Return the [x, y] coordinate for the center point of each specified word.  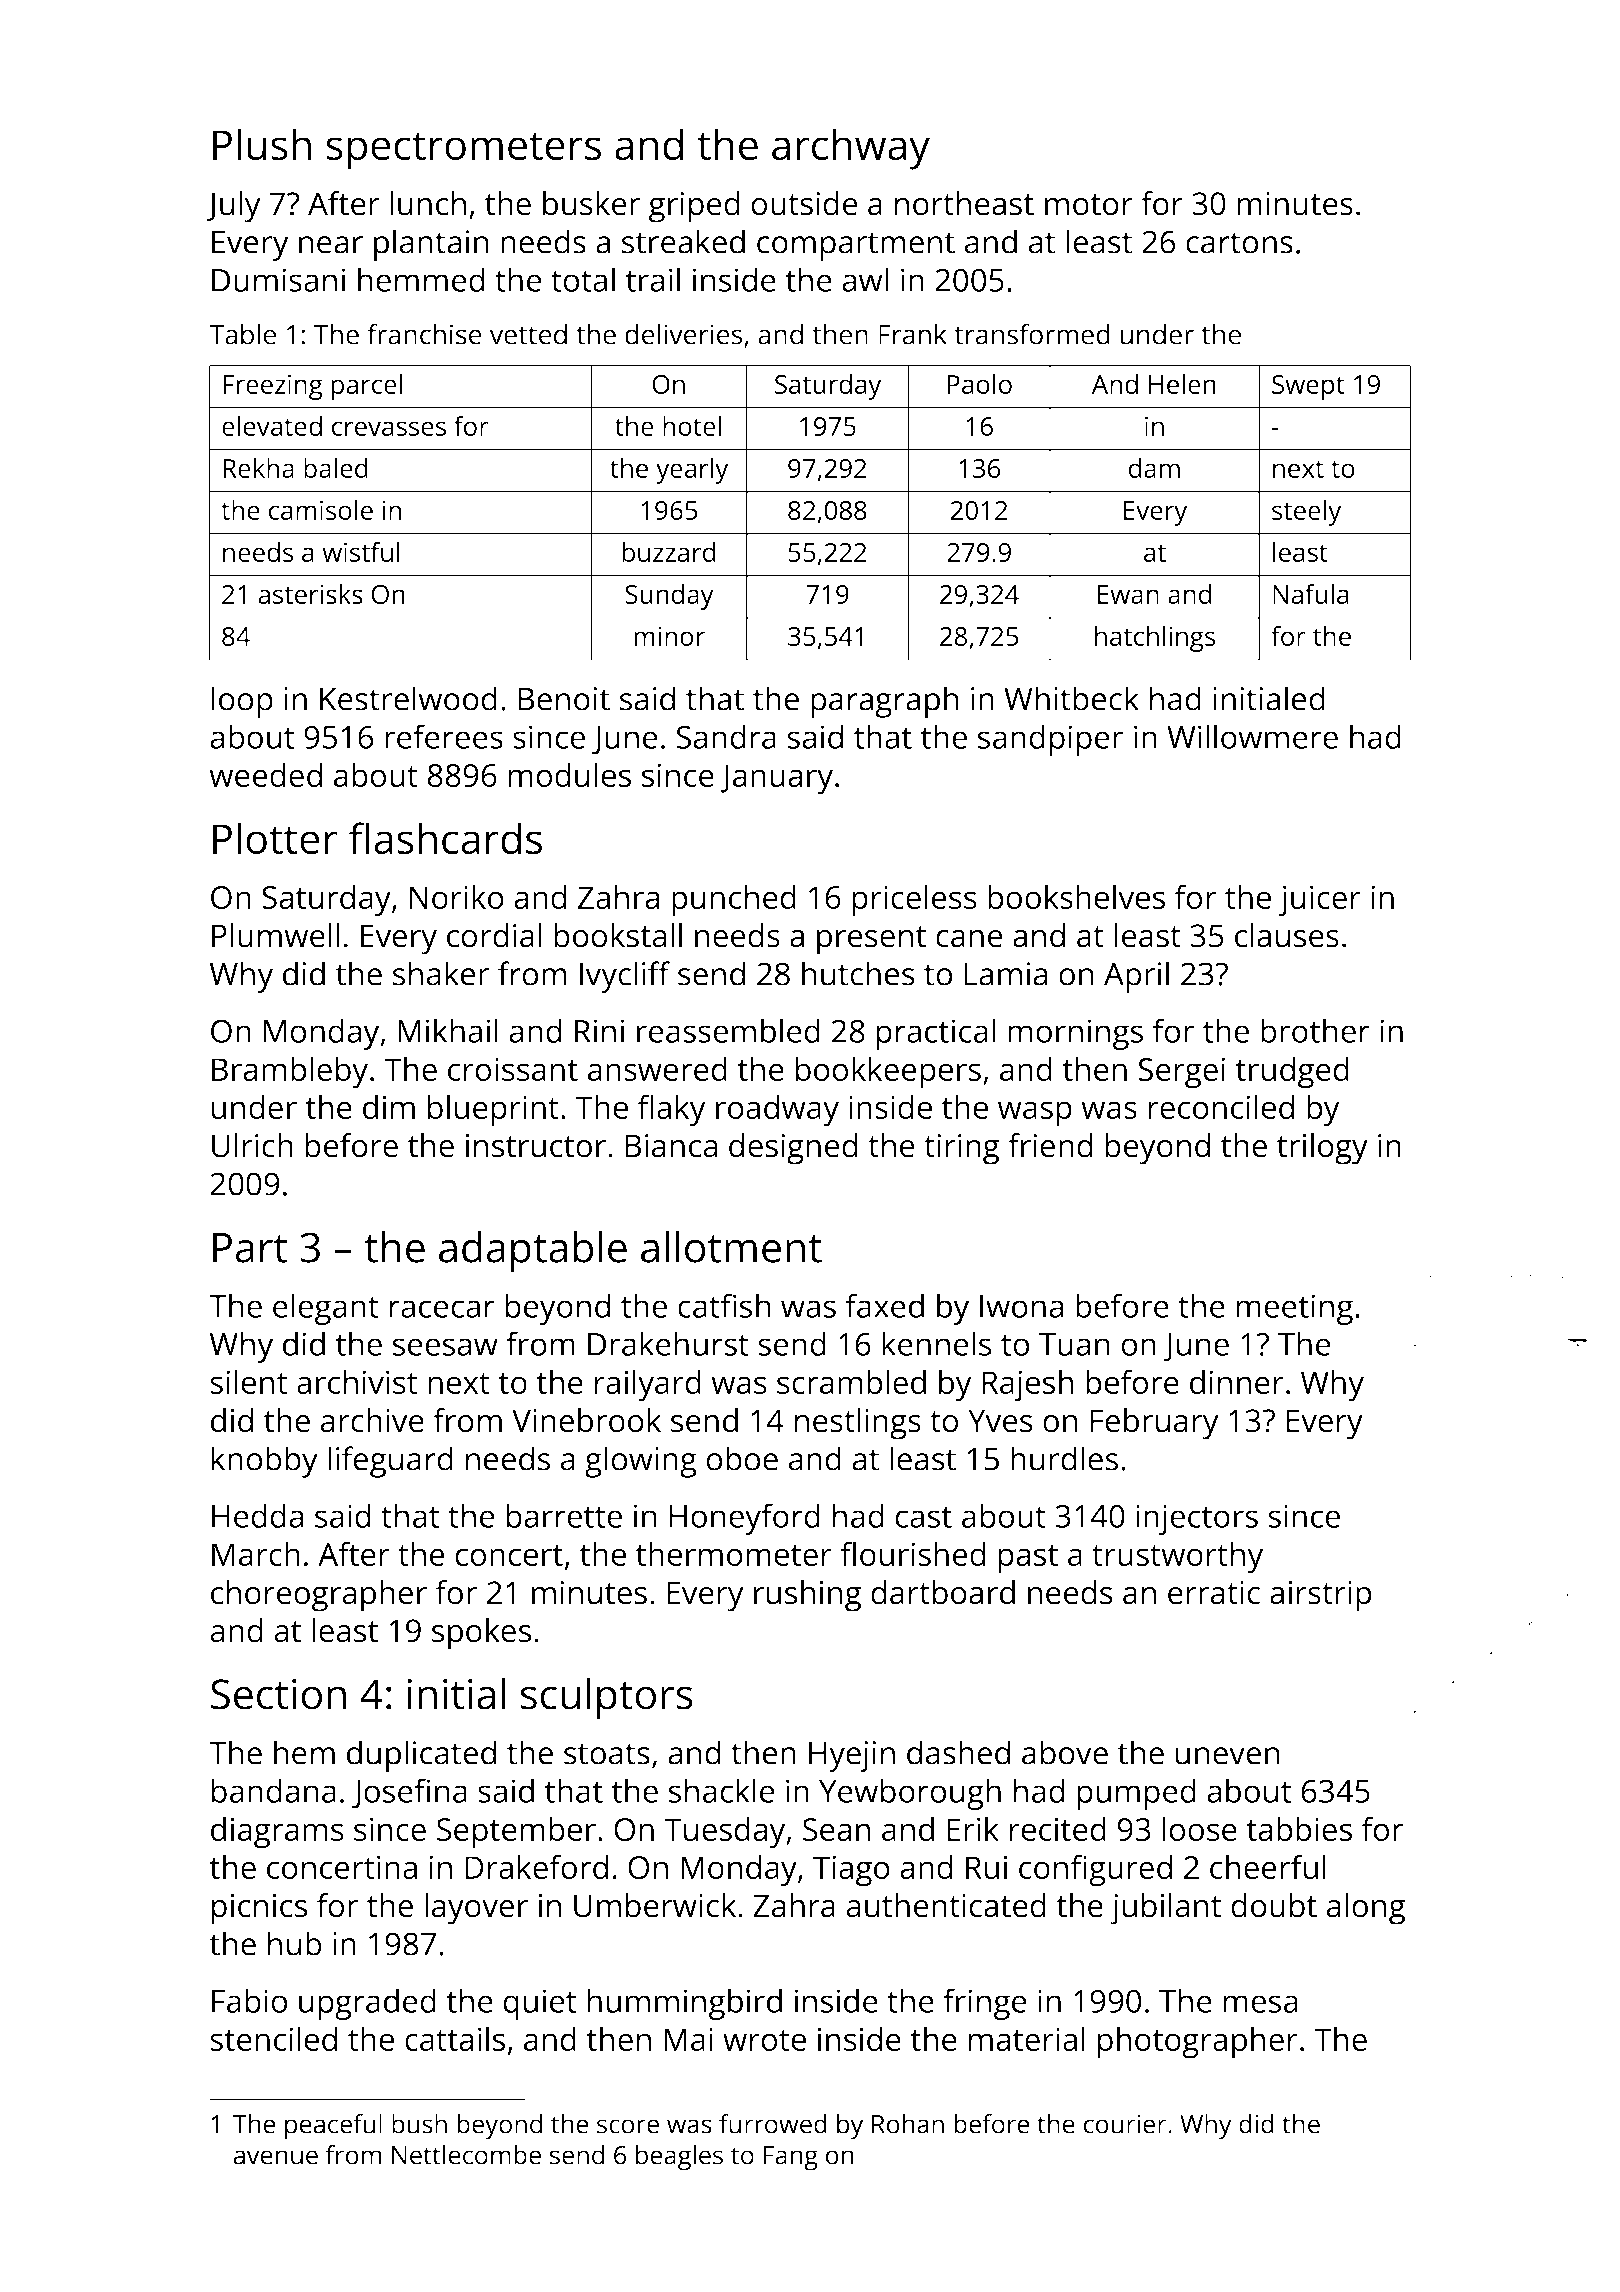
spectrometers [463, 151]
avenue [276, 2157]
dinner [1237, 1382]
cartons [1239, 243]
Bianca [671, 1146]
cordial [494, 935]
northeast [964, 203]
